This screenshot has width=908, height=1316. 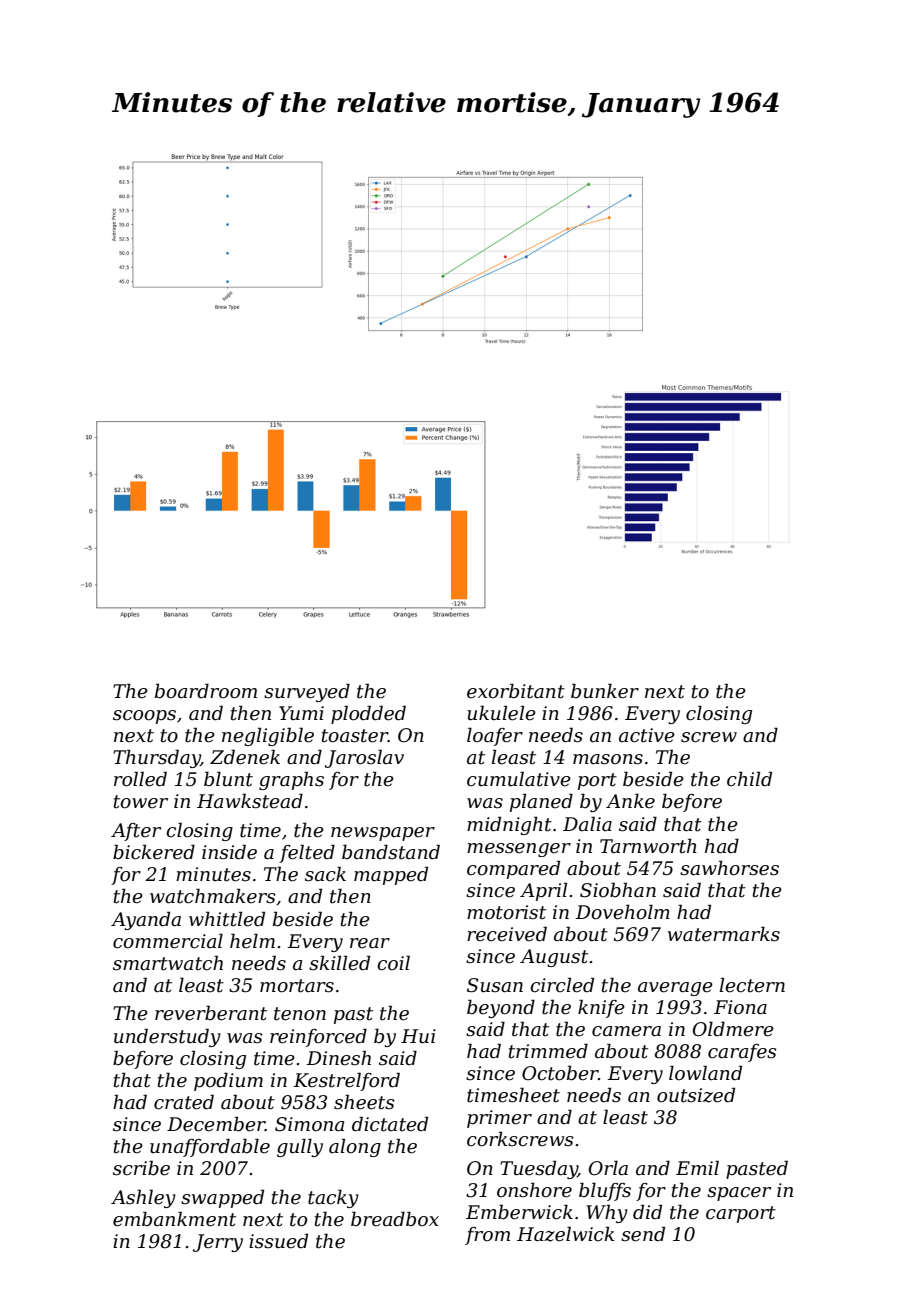 I want to click on bunker, so click(x=605, y=691).
